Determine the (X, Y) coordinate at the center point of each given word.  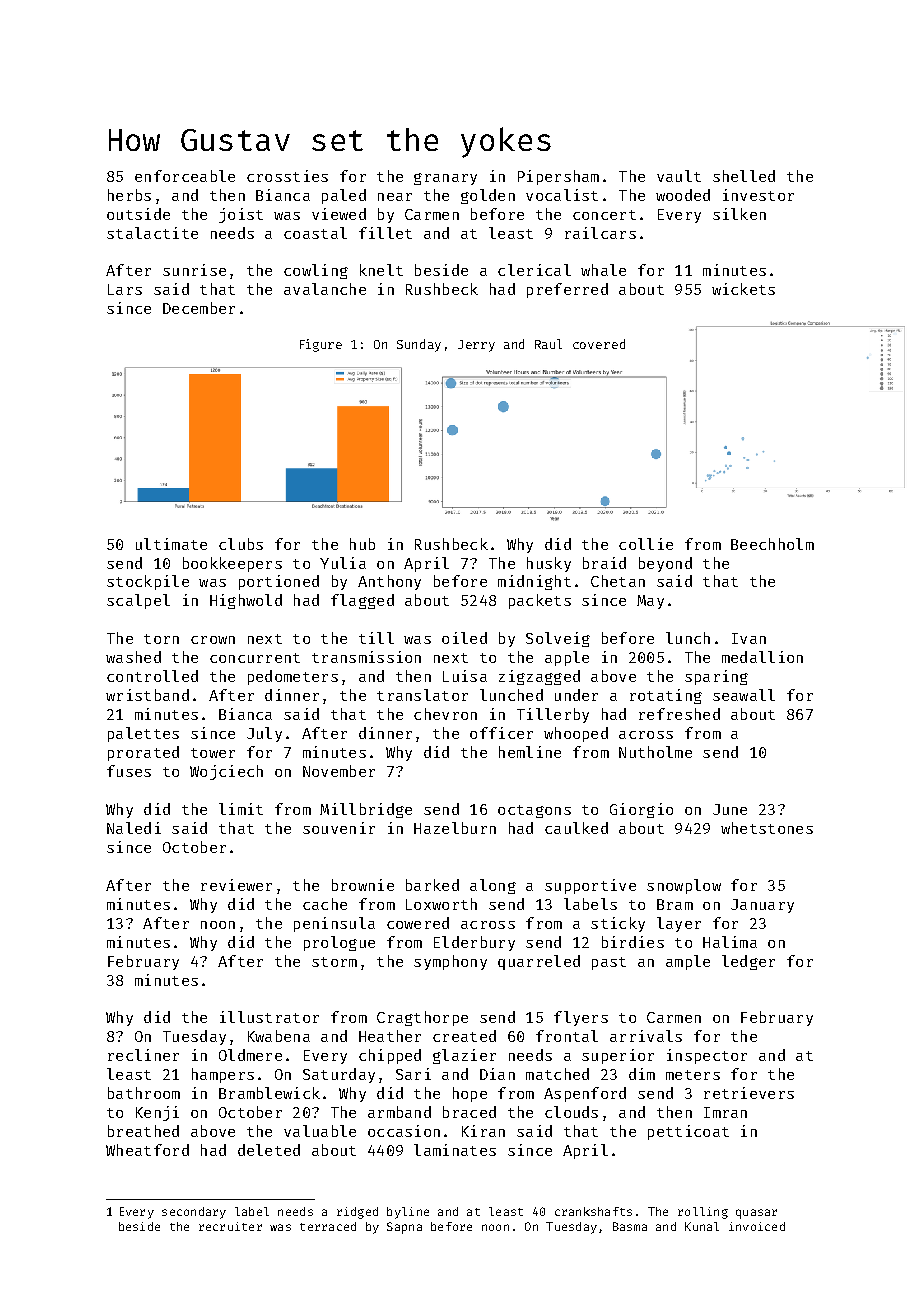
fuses (129, 771)
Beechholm (772, 544)
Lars (125, 289)
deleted (269, 1150)
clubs (241, 544)
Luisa (465, 676)
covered (599, 344)
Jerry (476, 346)
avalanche (325, 289)
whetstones (767, 828)
